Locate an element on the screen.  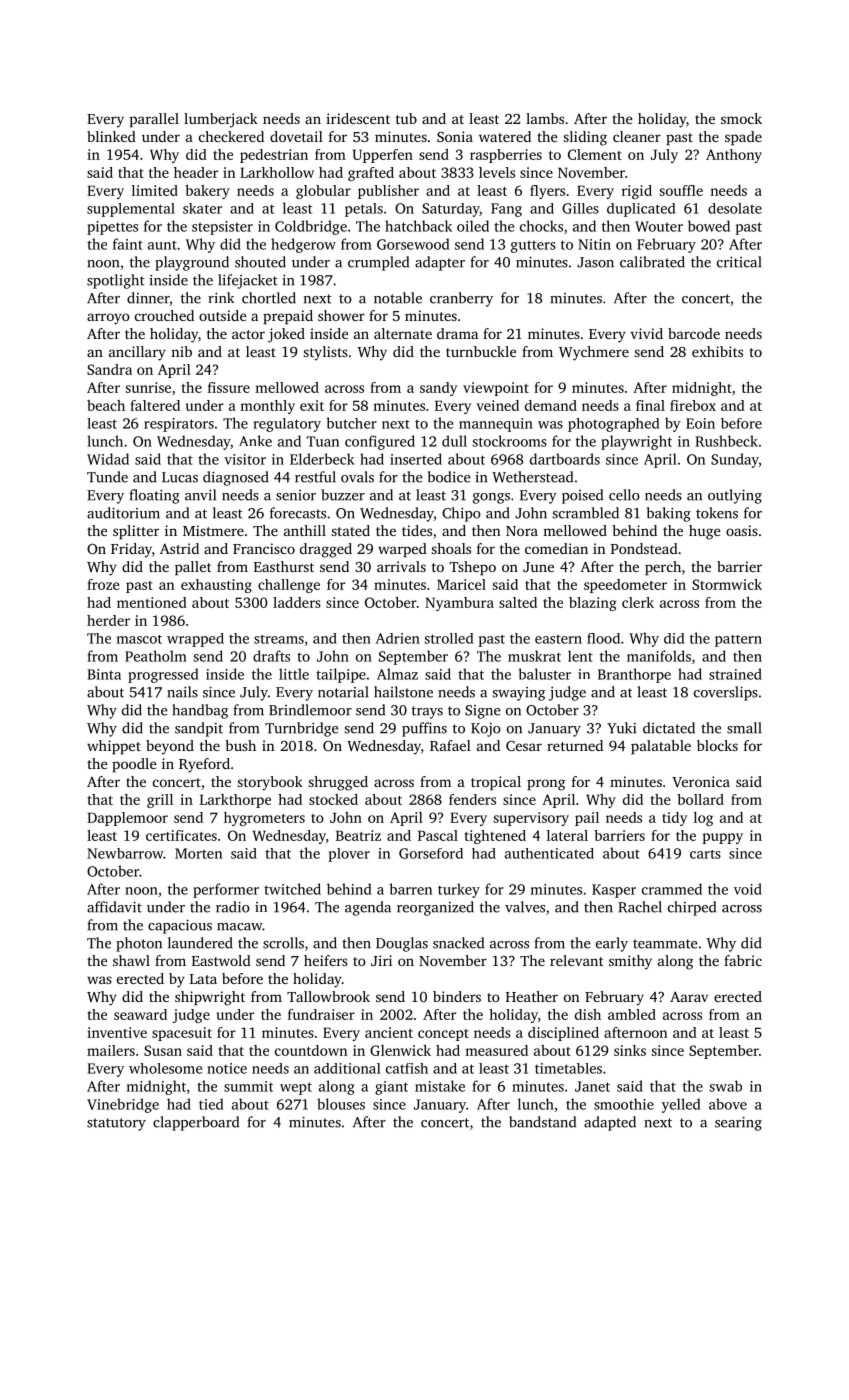
critical is located at coordinates (739, 262).
